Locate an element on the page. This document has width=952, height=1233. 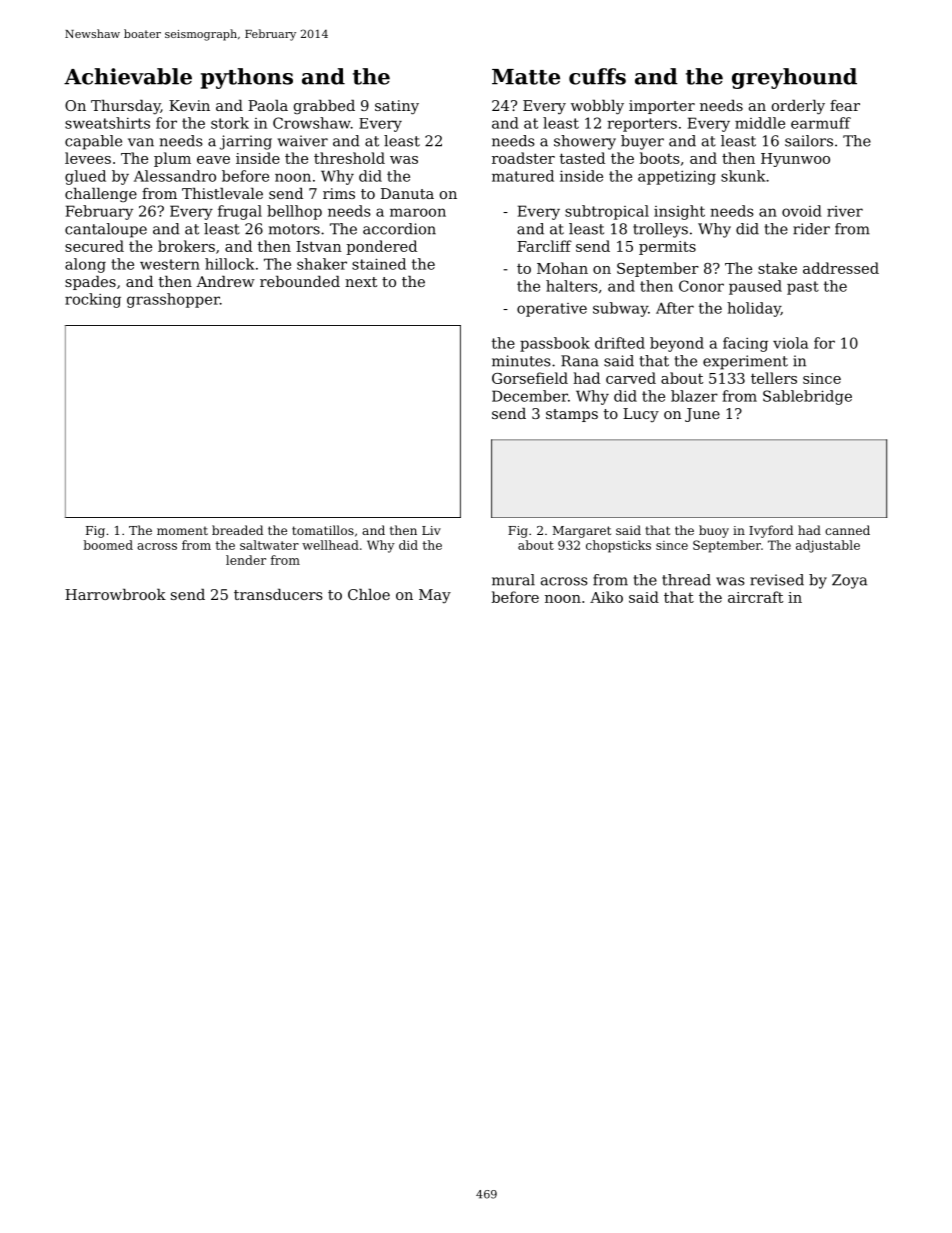
beyond is located at coordinates (677, 344).
